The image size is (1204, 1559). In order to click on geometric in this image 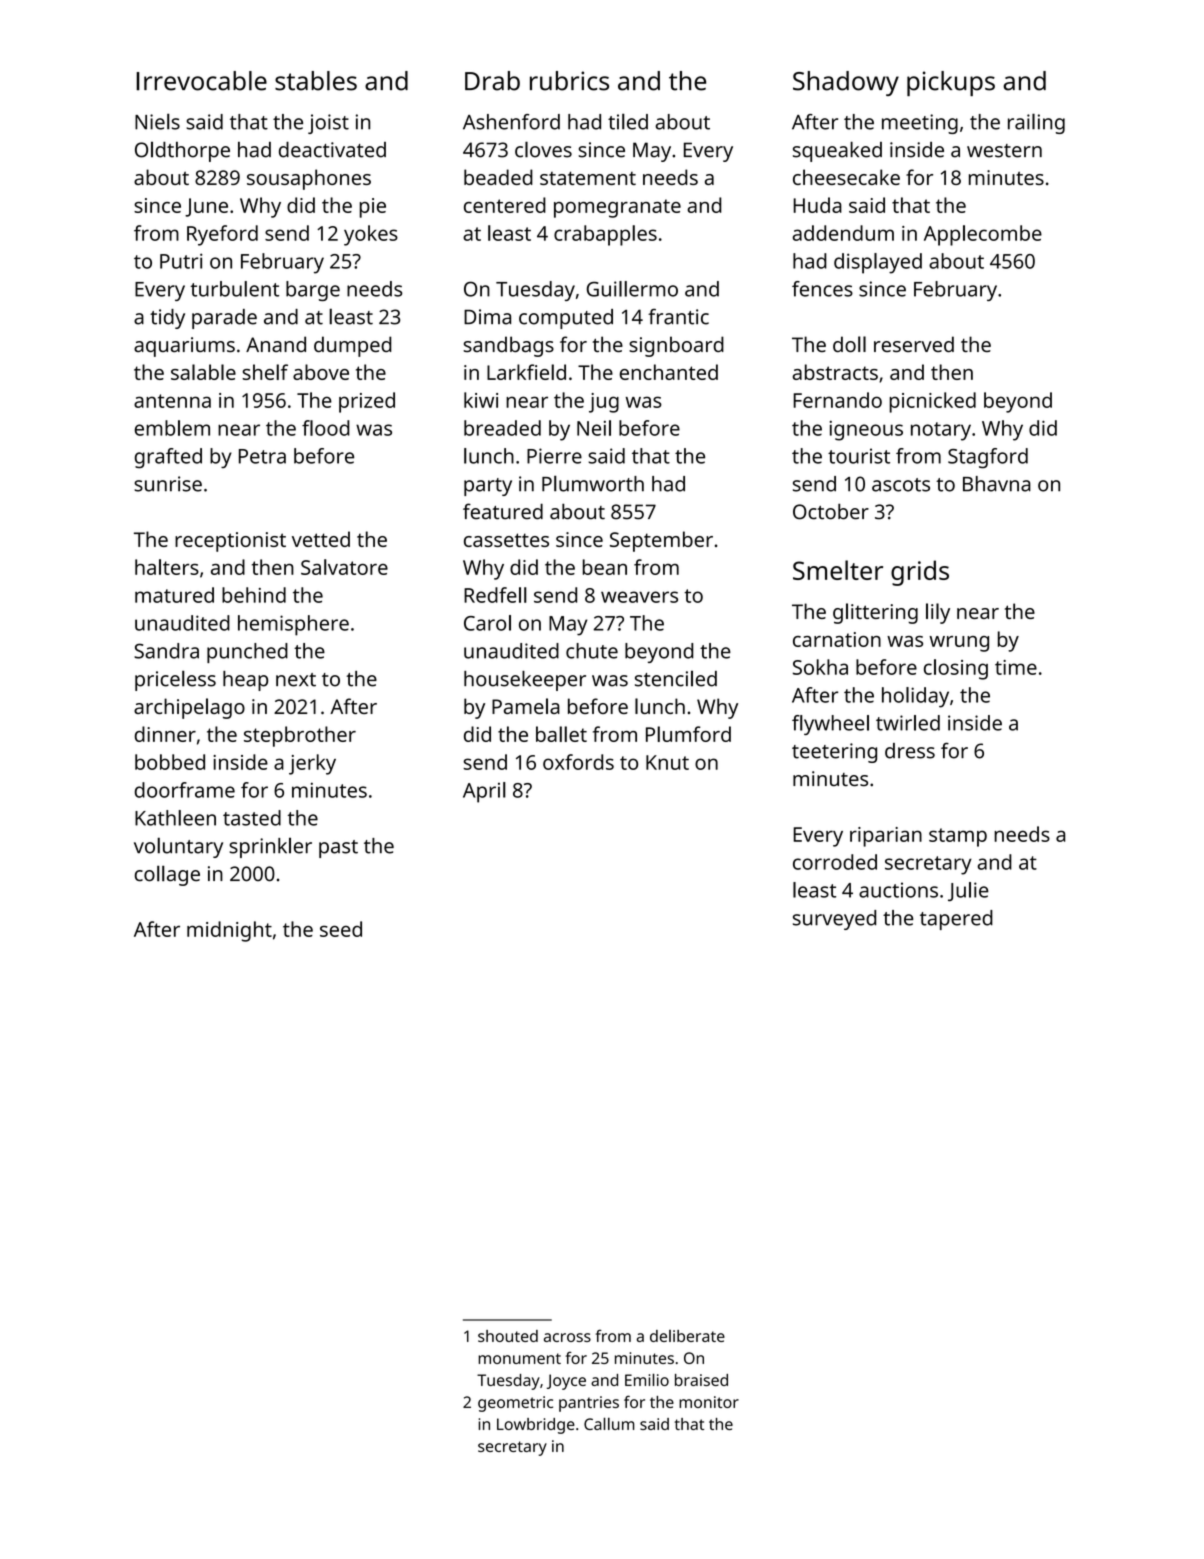, I will do `click(515, 1404)`.
